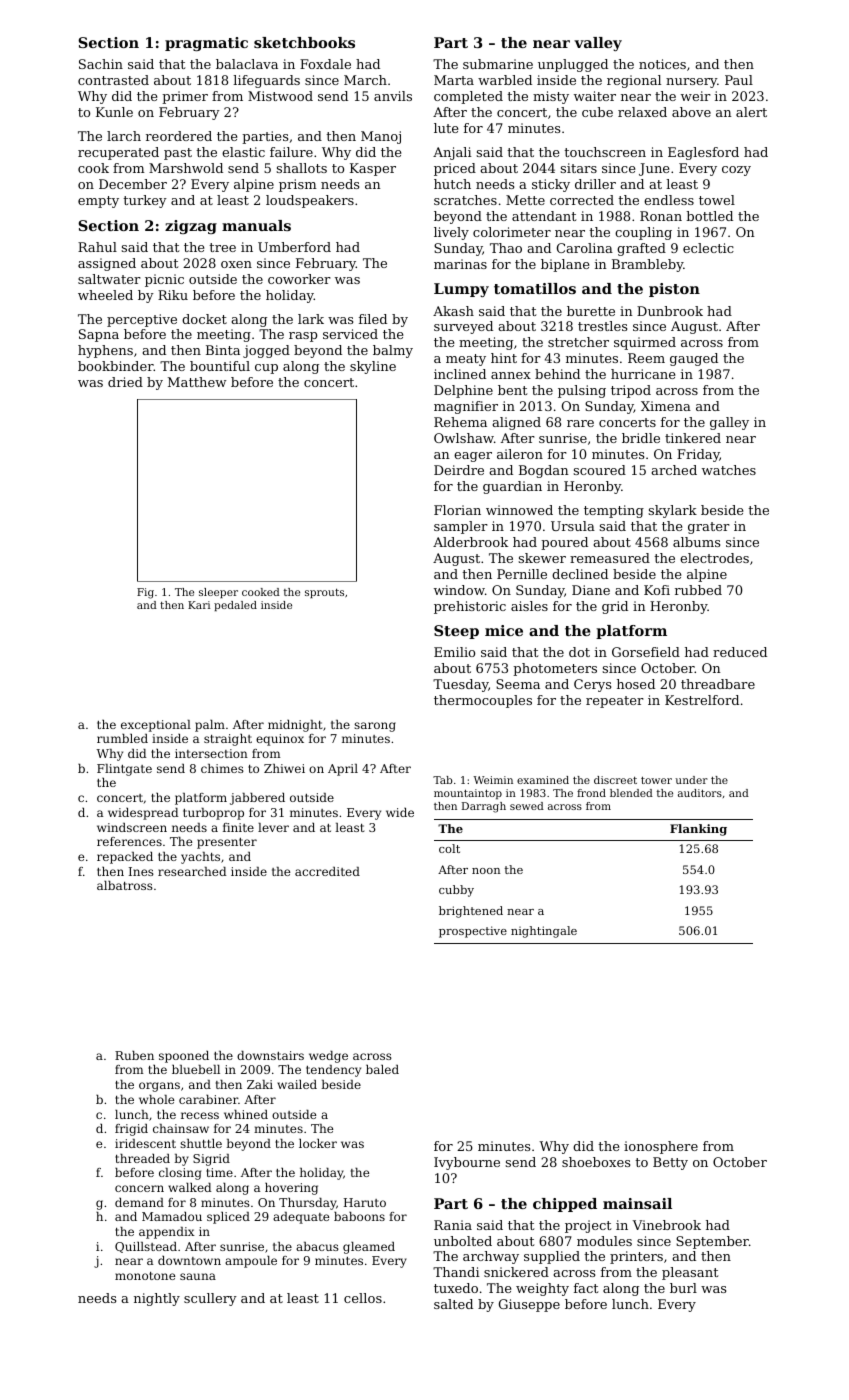  What do you see at coordinates (373, 367) in the screenshot?
I see `skyline` at bounding box center [373, 367].
